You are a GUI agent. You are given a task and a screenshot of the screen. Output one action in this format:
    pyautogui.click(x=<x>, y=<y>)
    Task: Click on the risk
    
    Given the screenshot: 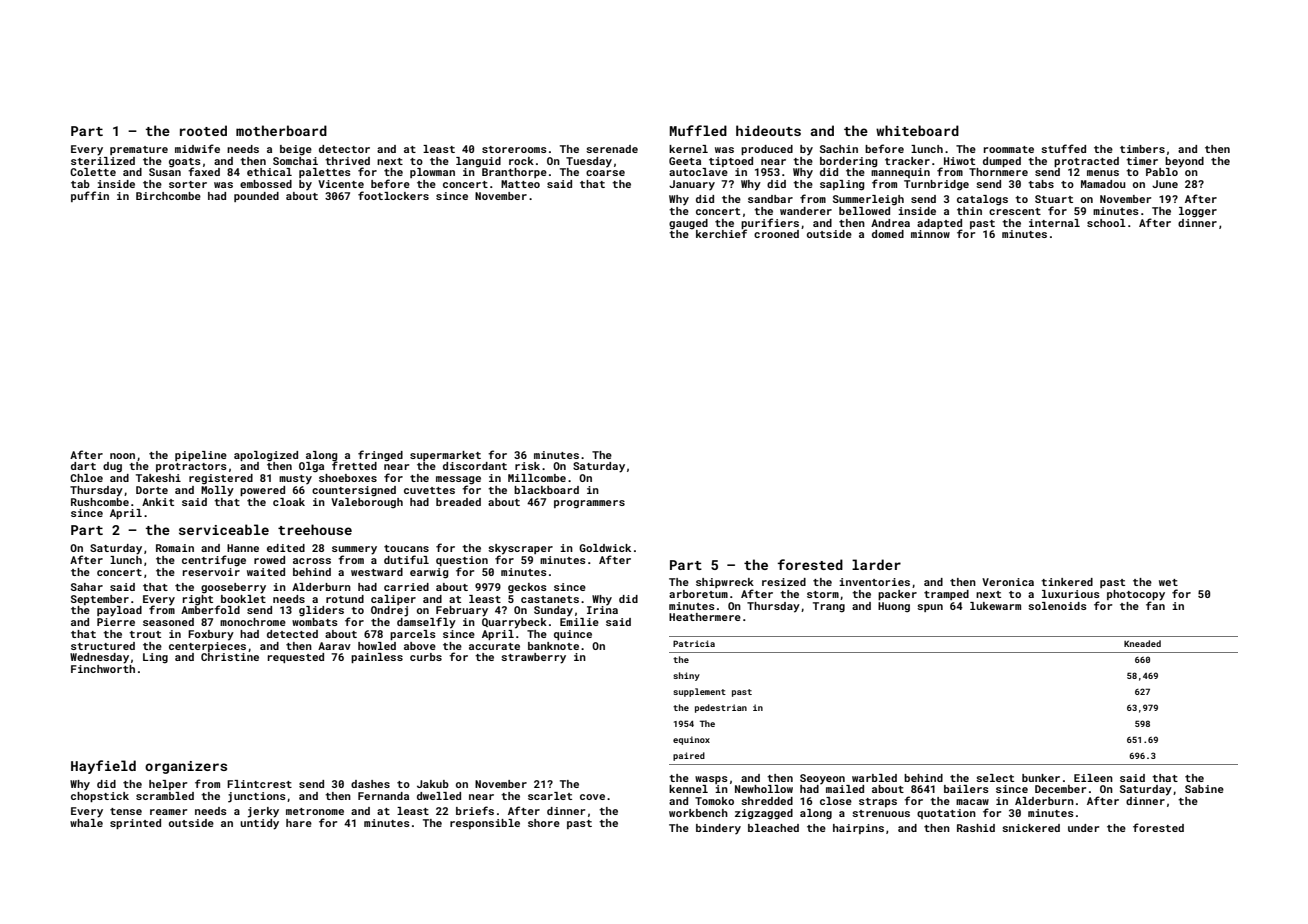 What is the action you would take?
    pyautogui.click(x=527, y=466)
